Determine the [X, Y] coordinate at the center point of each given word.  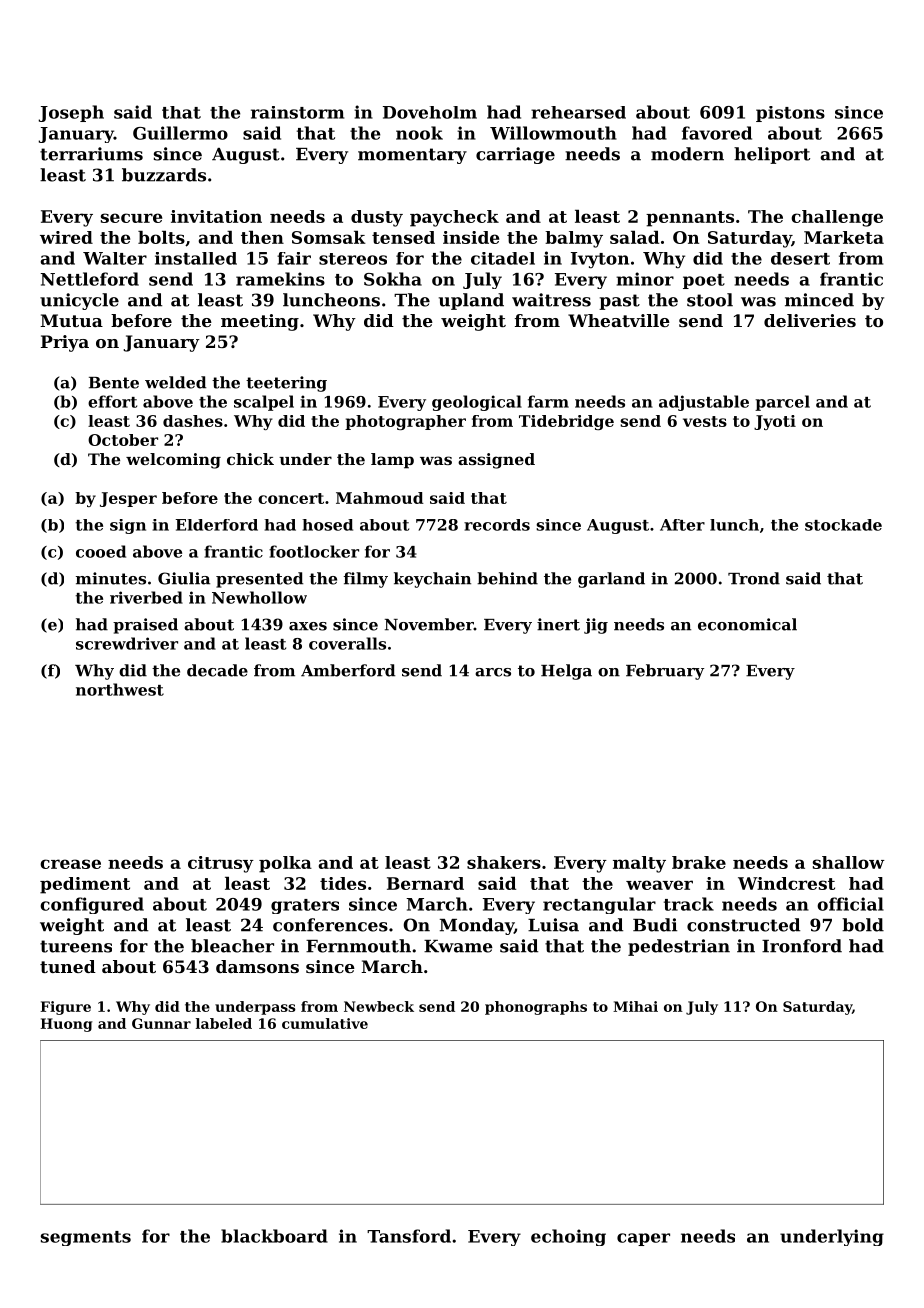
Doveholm [430, 112]
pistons [790, 114]
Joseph [71, 113]
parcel [782, 403]
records [497, 525]
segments [86, 1238]
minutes [111, 578]
